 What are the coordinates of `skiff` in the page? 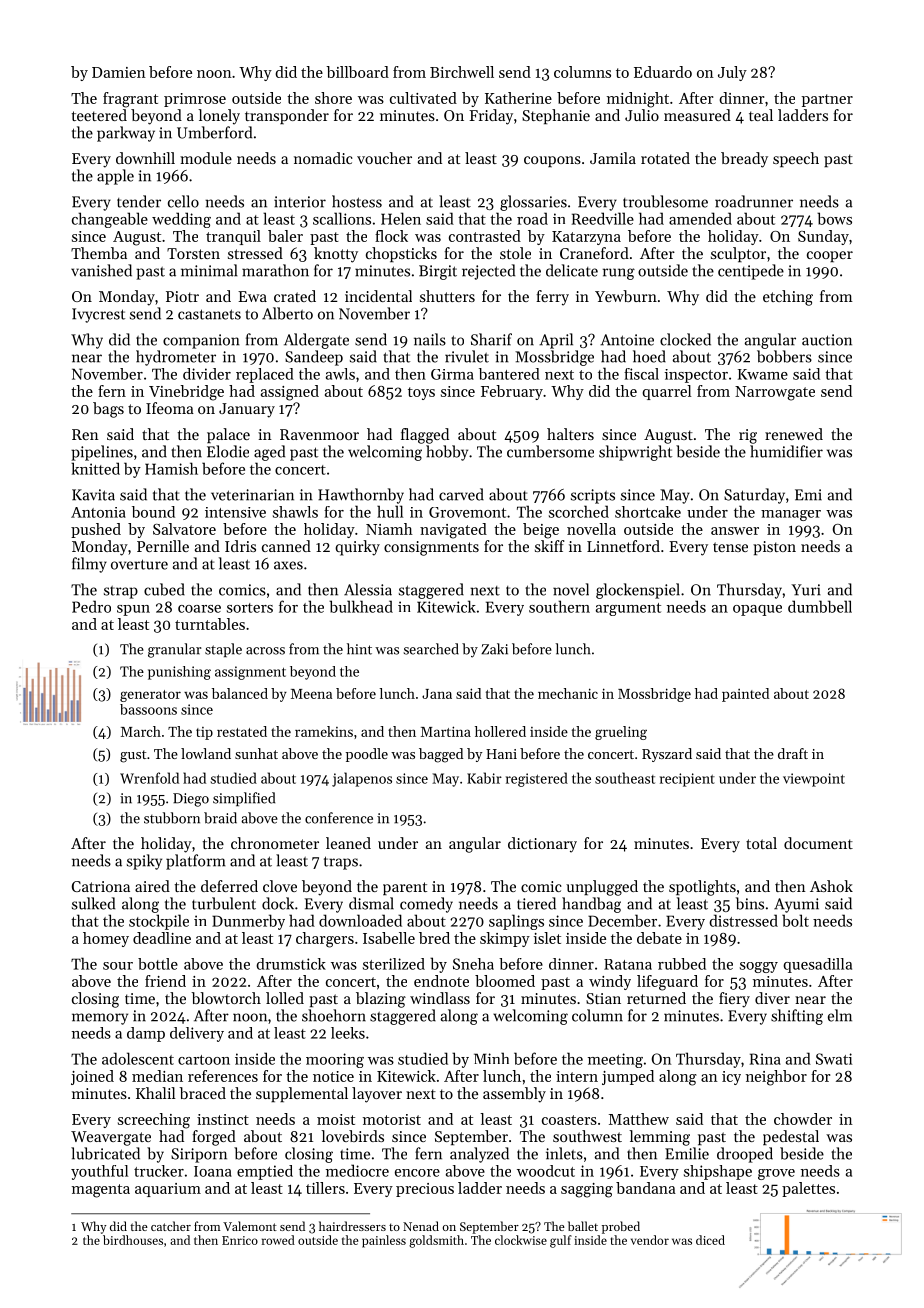 It's located at (550, 546).
